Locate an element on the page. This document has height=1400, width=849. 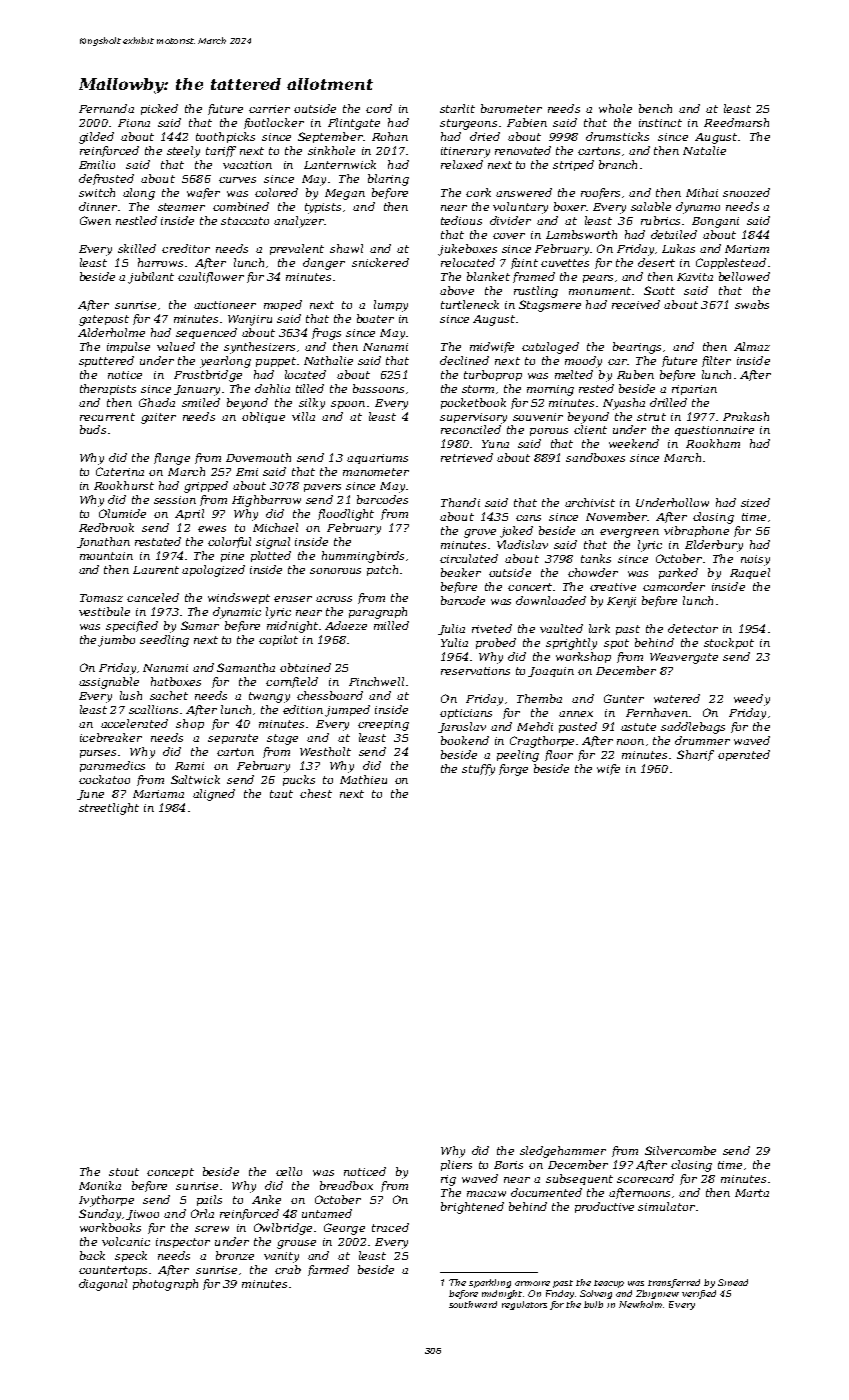
nestled is located at coordinates (136, 220).
